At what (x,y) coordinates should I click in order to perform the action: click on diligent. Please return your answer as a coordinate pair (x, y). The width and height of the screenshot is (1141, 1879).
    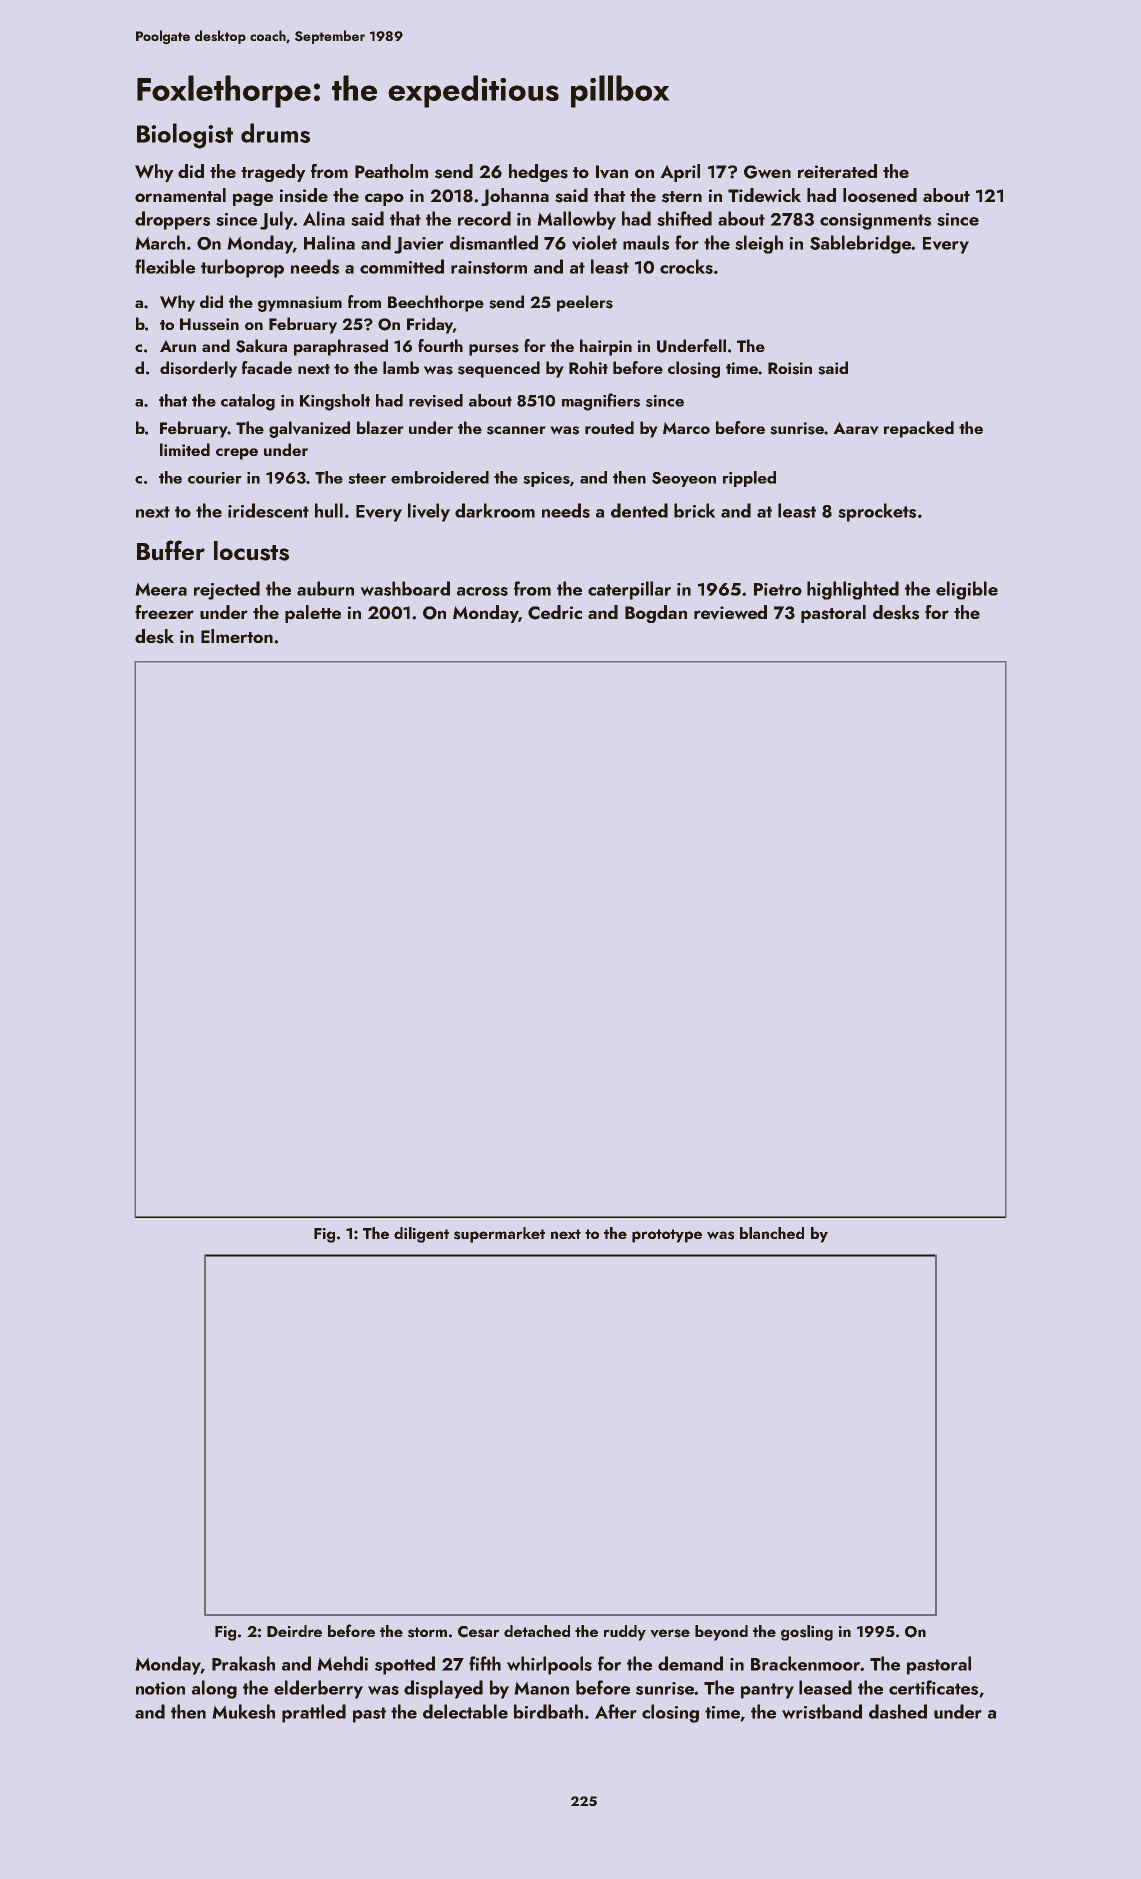
    Looking at the image, I should click on (421, 1235).
